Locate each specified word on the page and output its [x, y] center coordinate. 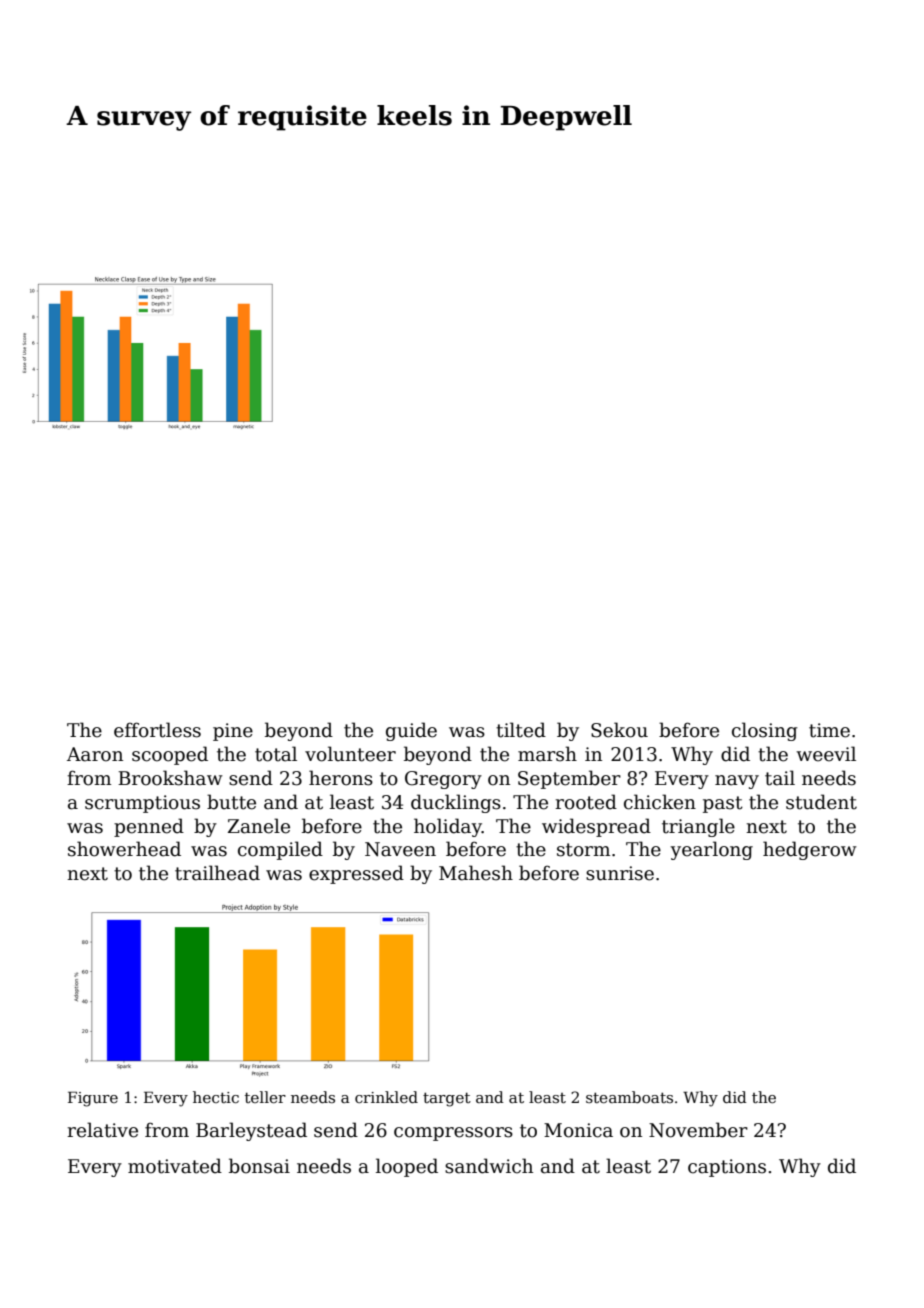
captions [727, 1168]
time [829, 730]
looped [407, 1167]
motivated [175, 1166]
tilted [521, 730]
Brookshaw [170, 778]
